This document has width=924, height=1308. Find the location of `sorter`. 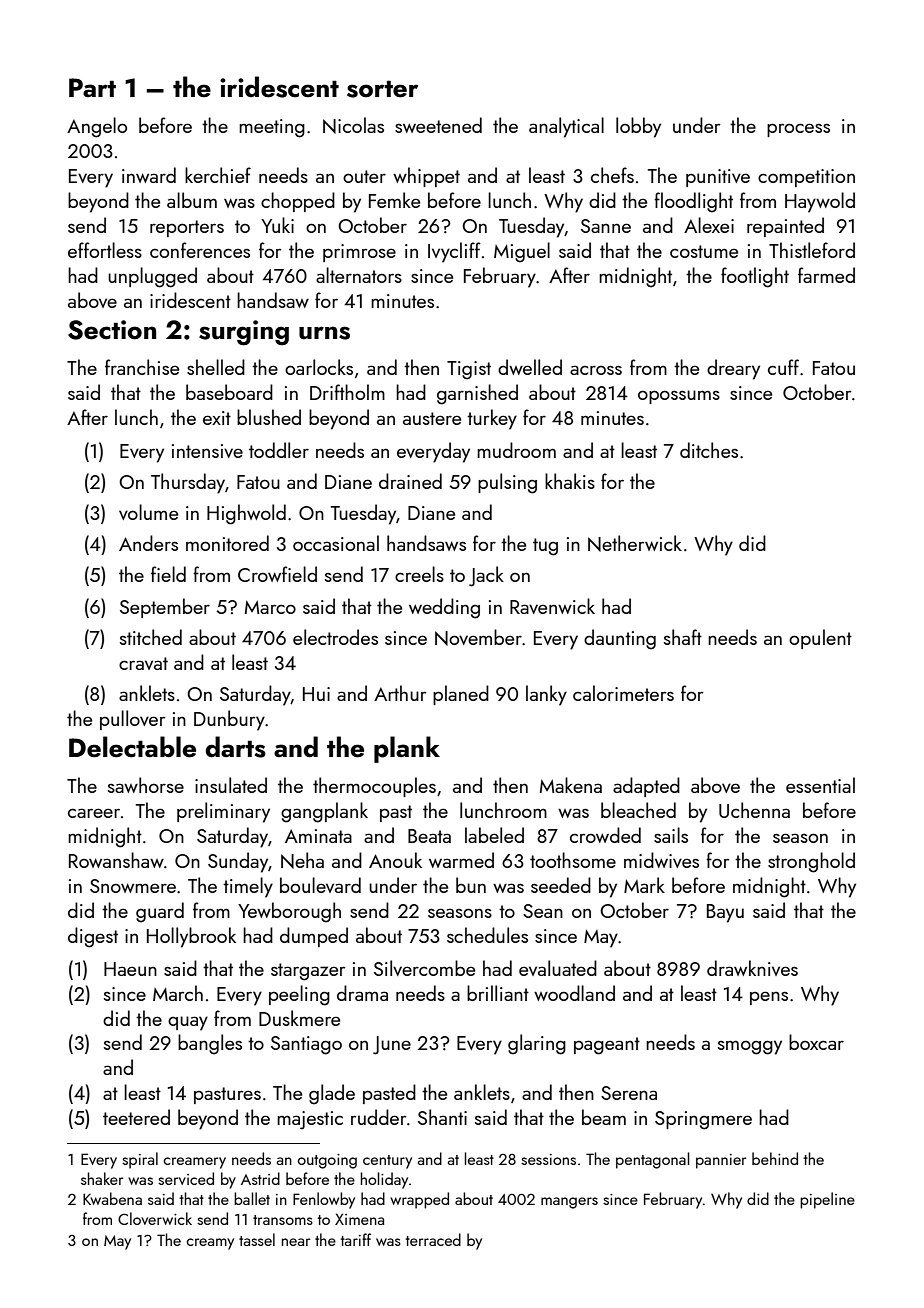

sorter is located at coordinates (382, 89).
